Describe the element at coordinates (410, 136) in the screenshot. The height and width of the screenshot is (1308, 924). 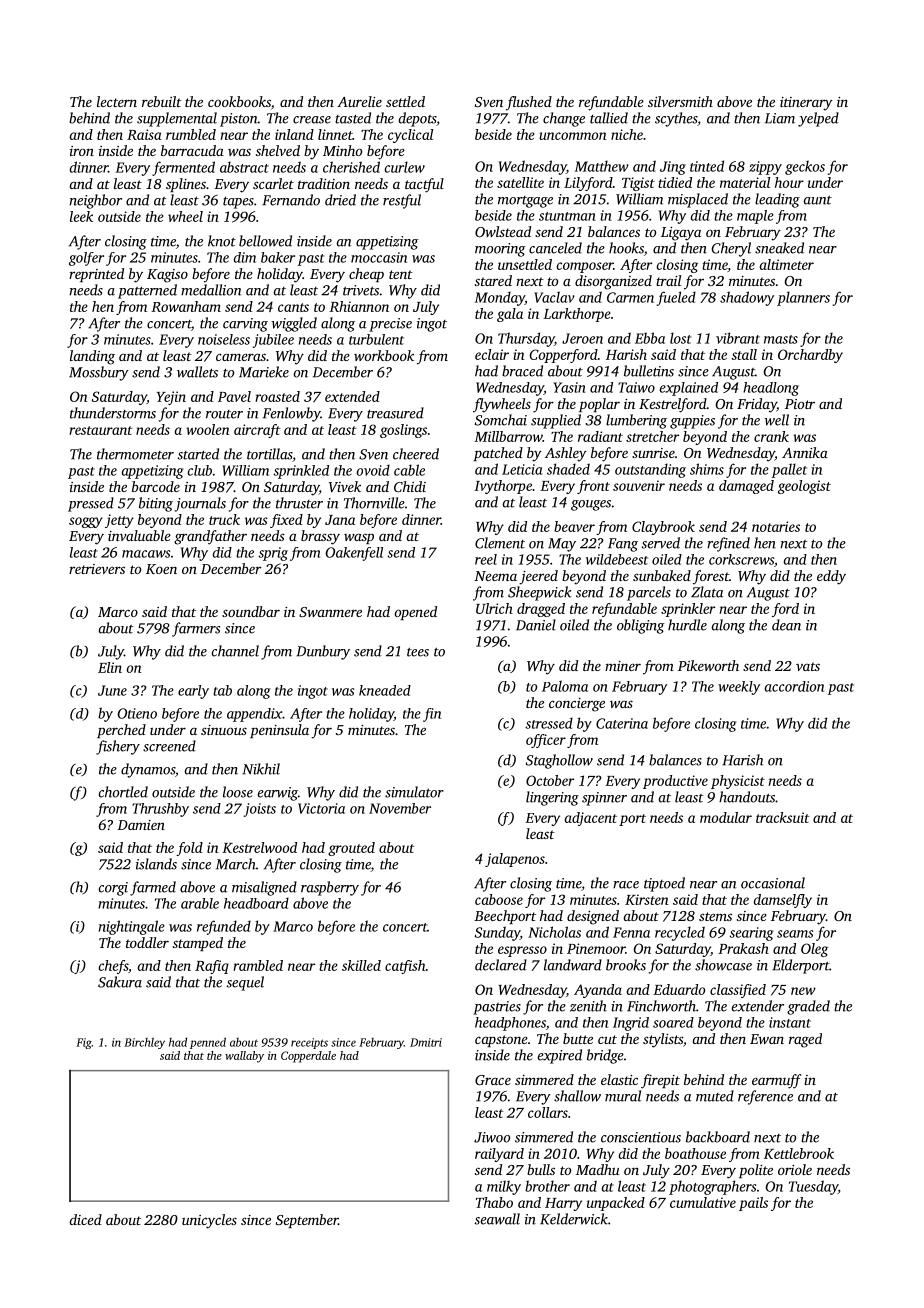
I see `cyclical` at that location.
